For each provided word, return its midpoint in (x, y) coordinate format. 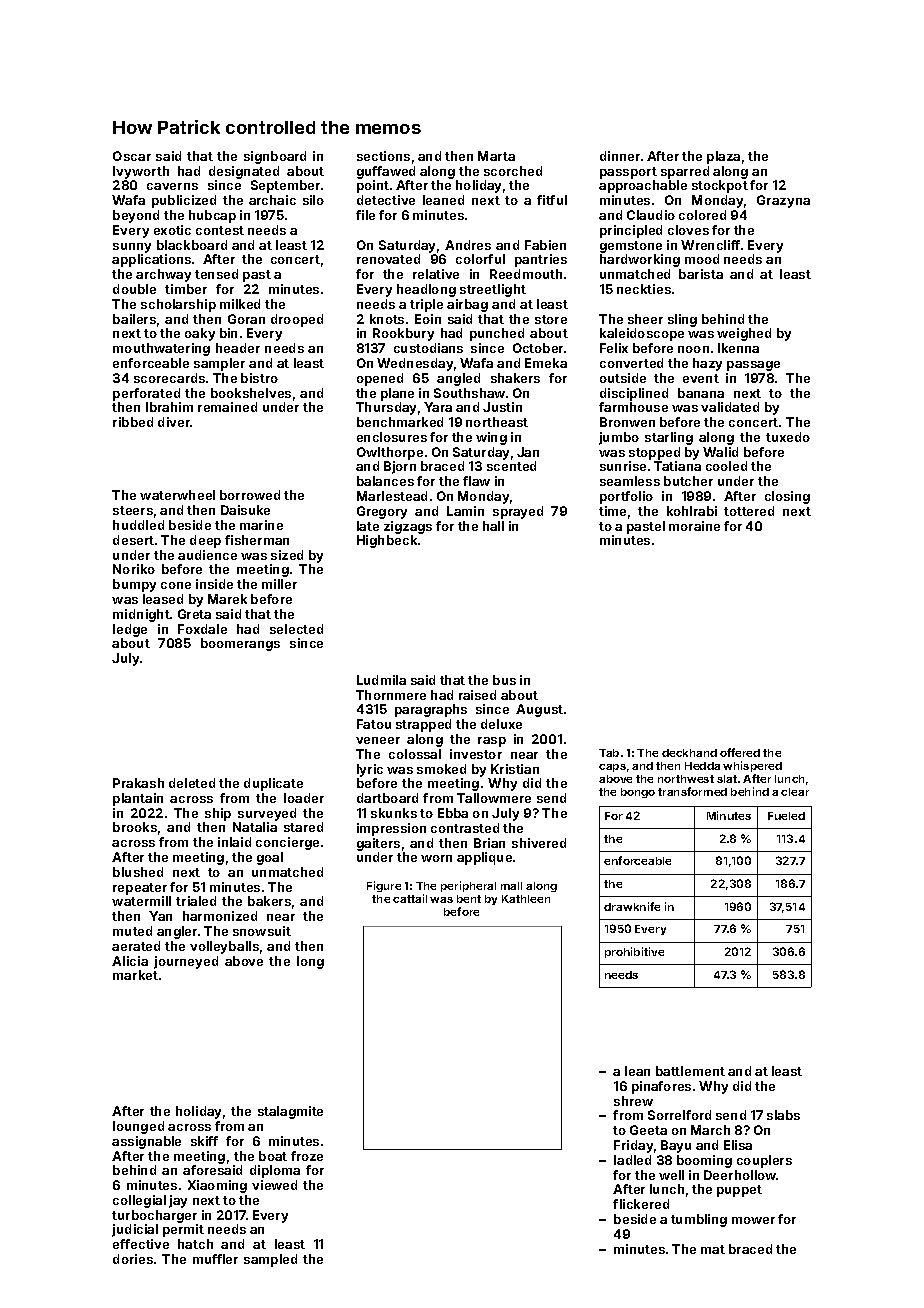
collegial (139, 1201)
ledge (130, 630)
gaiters (378, 844)
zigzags (408, 527)
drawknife (632, 906)
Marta (496, 156)
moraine (694, 526)
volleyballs (224, 947)
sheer (645, 319)
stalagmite (290, 1112)
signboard (275, 157)
